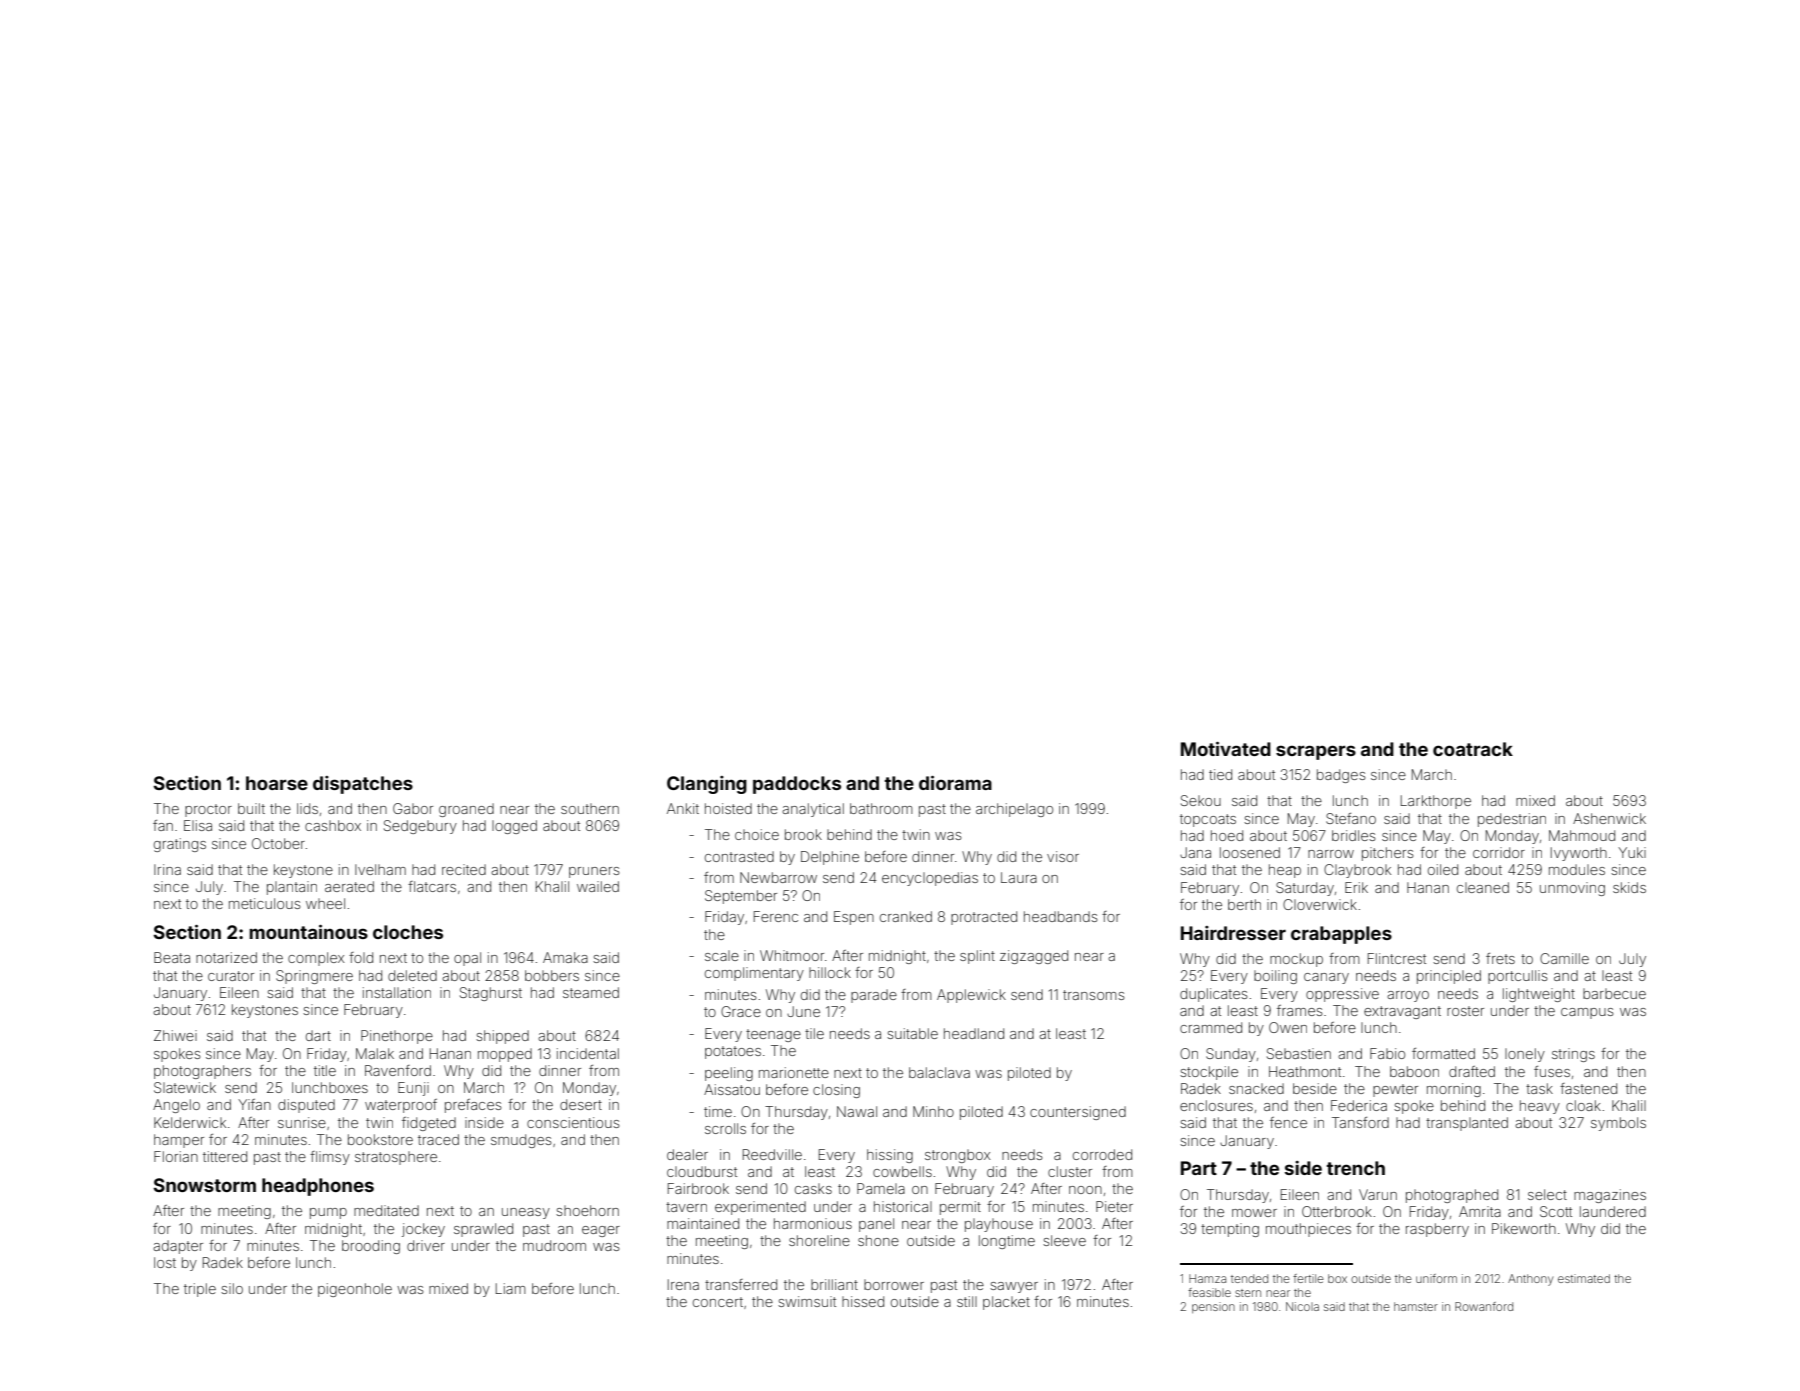  I want to click on Nicola, so click(1302, 1306).
